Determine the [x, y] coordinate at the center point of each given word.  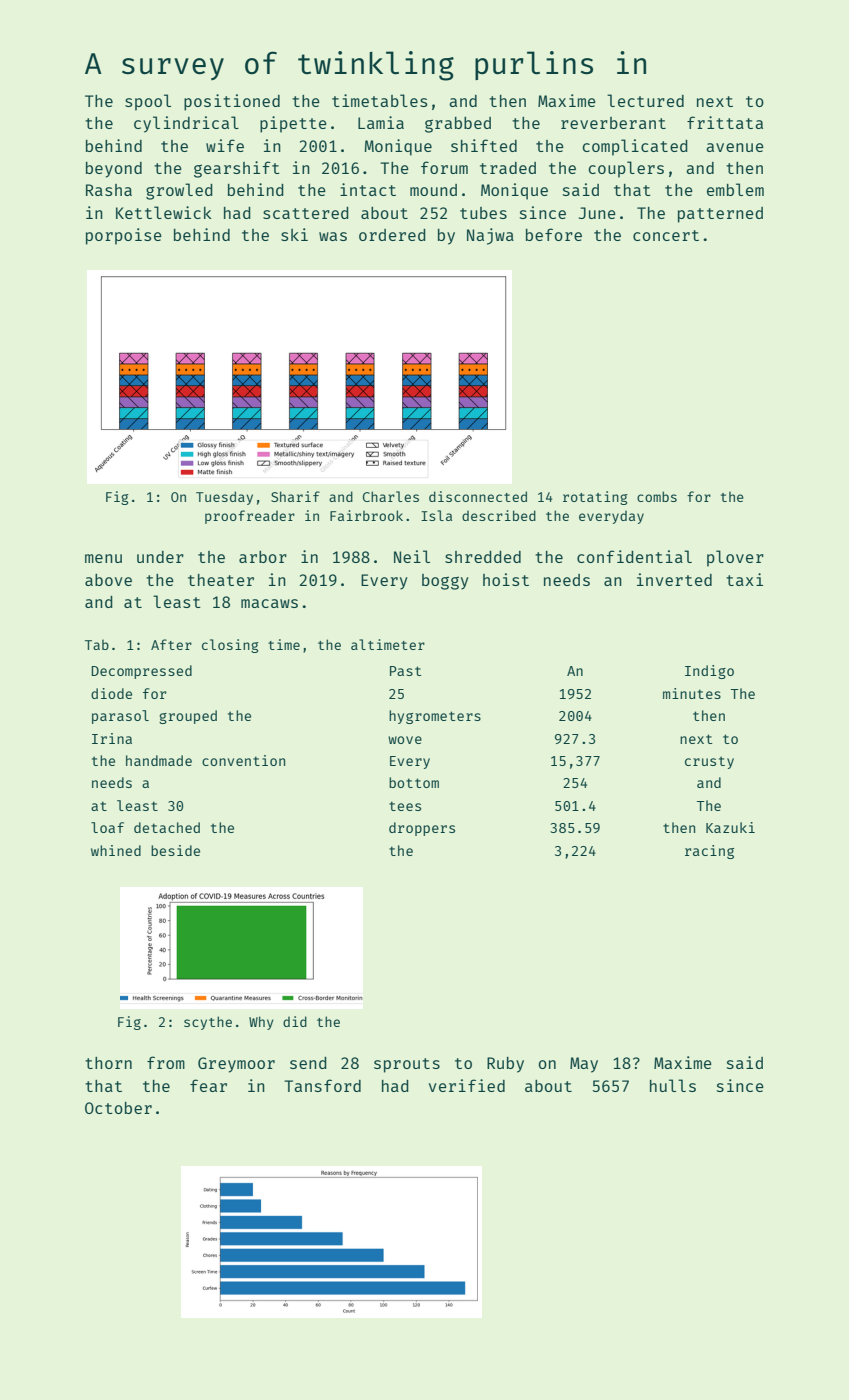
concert [666, 235]
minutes [692, 693]
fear [208, 1085]
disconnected [478, 496]
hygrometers [435, 717]
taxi [744, 579]
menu [103, 558]
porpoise [124, 236]
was [333, 236]
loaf [107, 827]
